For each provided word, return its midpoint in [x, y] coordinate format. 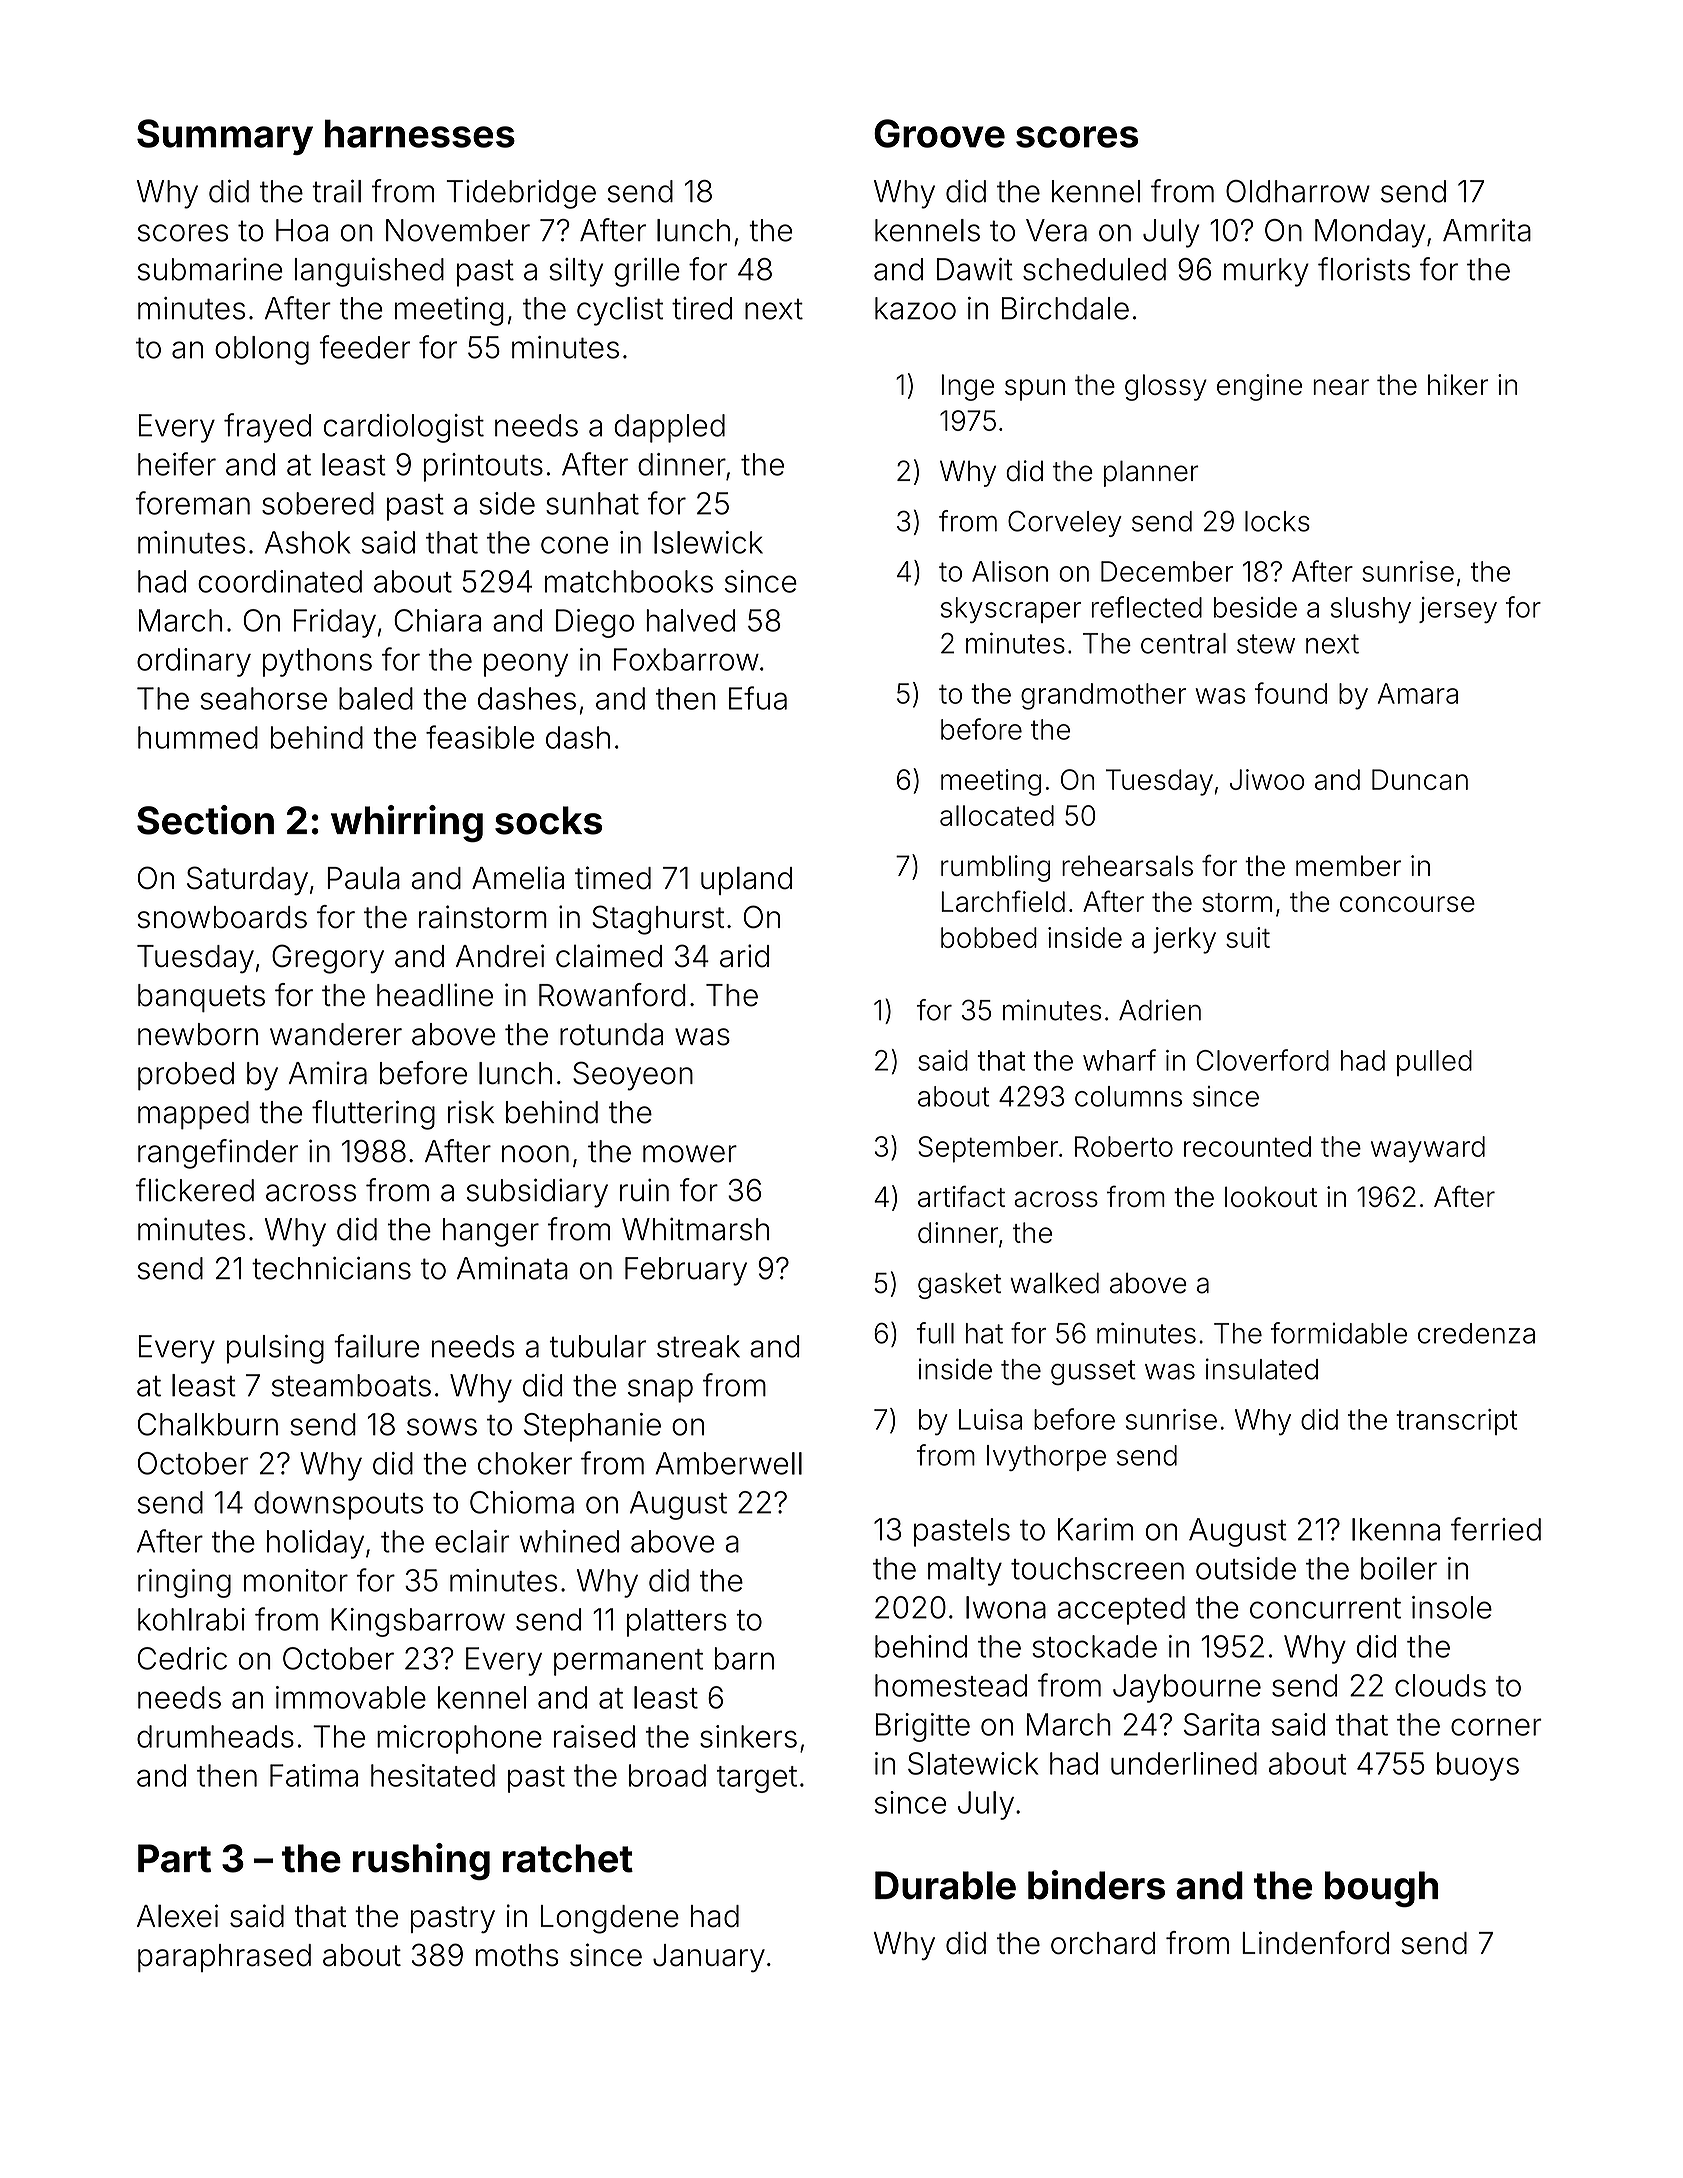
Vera [1056, 230]
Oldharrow [1298, 191]
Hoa [302, 230]
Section [205, 820]
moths [517, 1955]
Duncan [1420, 779]
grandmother [1103, 696]
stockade [1094, 1646]
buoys [1478, 1766]
